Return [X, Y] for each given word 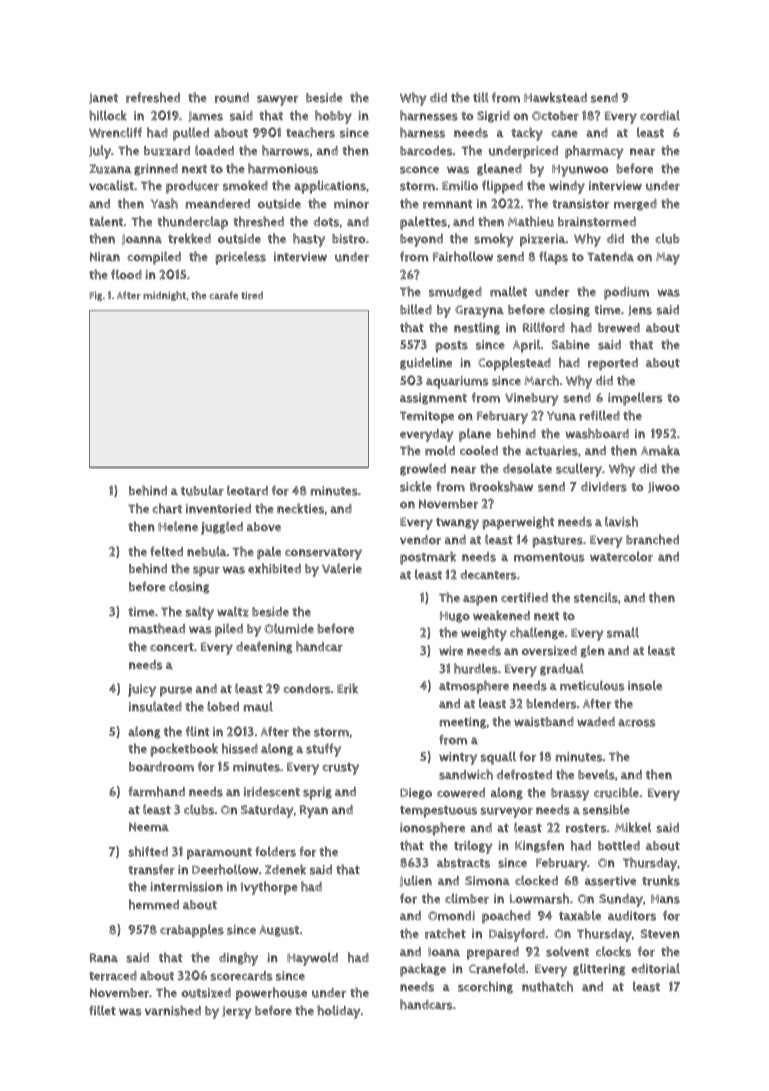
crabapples [192, 931]
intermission [186, 887]
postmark [428, 558]
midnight [164, 296]
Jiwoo [664, 487]
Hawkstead [555, 97]
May [668, 258]
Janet [103, 98]
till [481, 97]
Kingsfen [539, 846]
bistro [348, 239]
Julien [416, 881]
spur [206, 571]
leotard [247, 490]
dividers [604, 487]
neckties [300, 508]
